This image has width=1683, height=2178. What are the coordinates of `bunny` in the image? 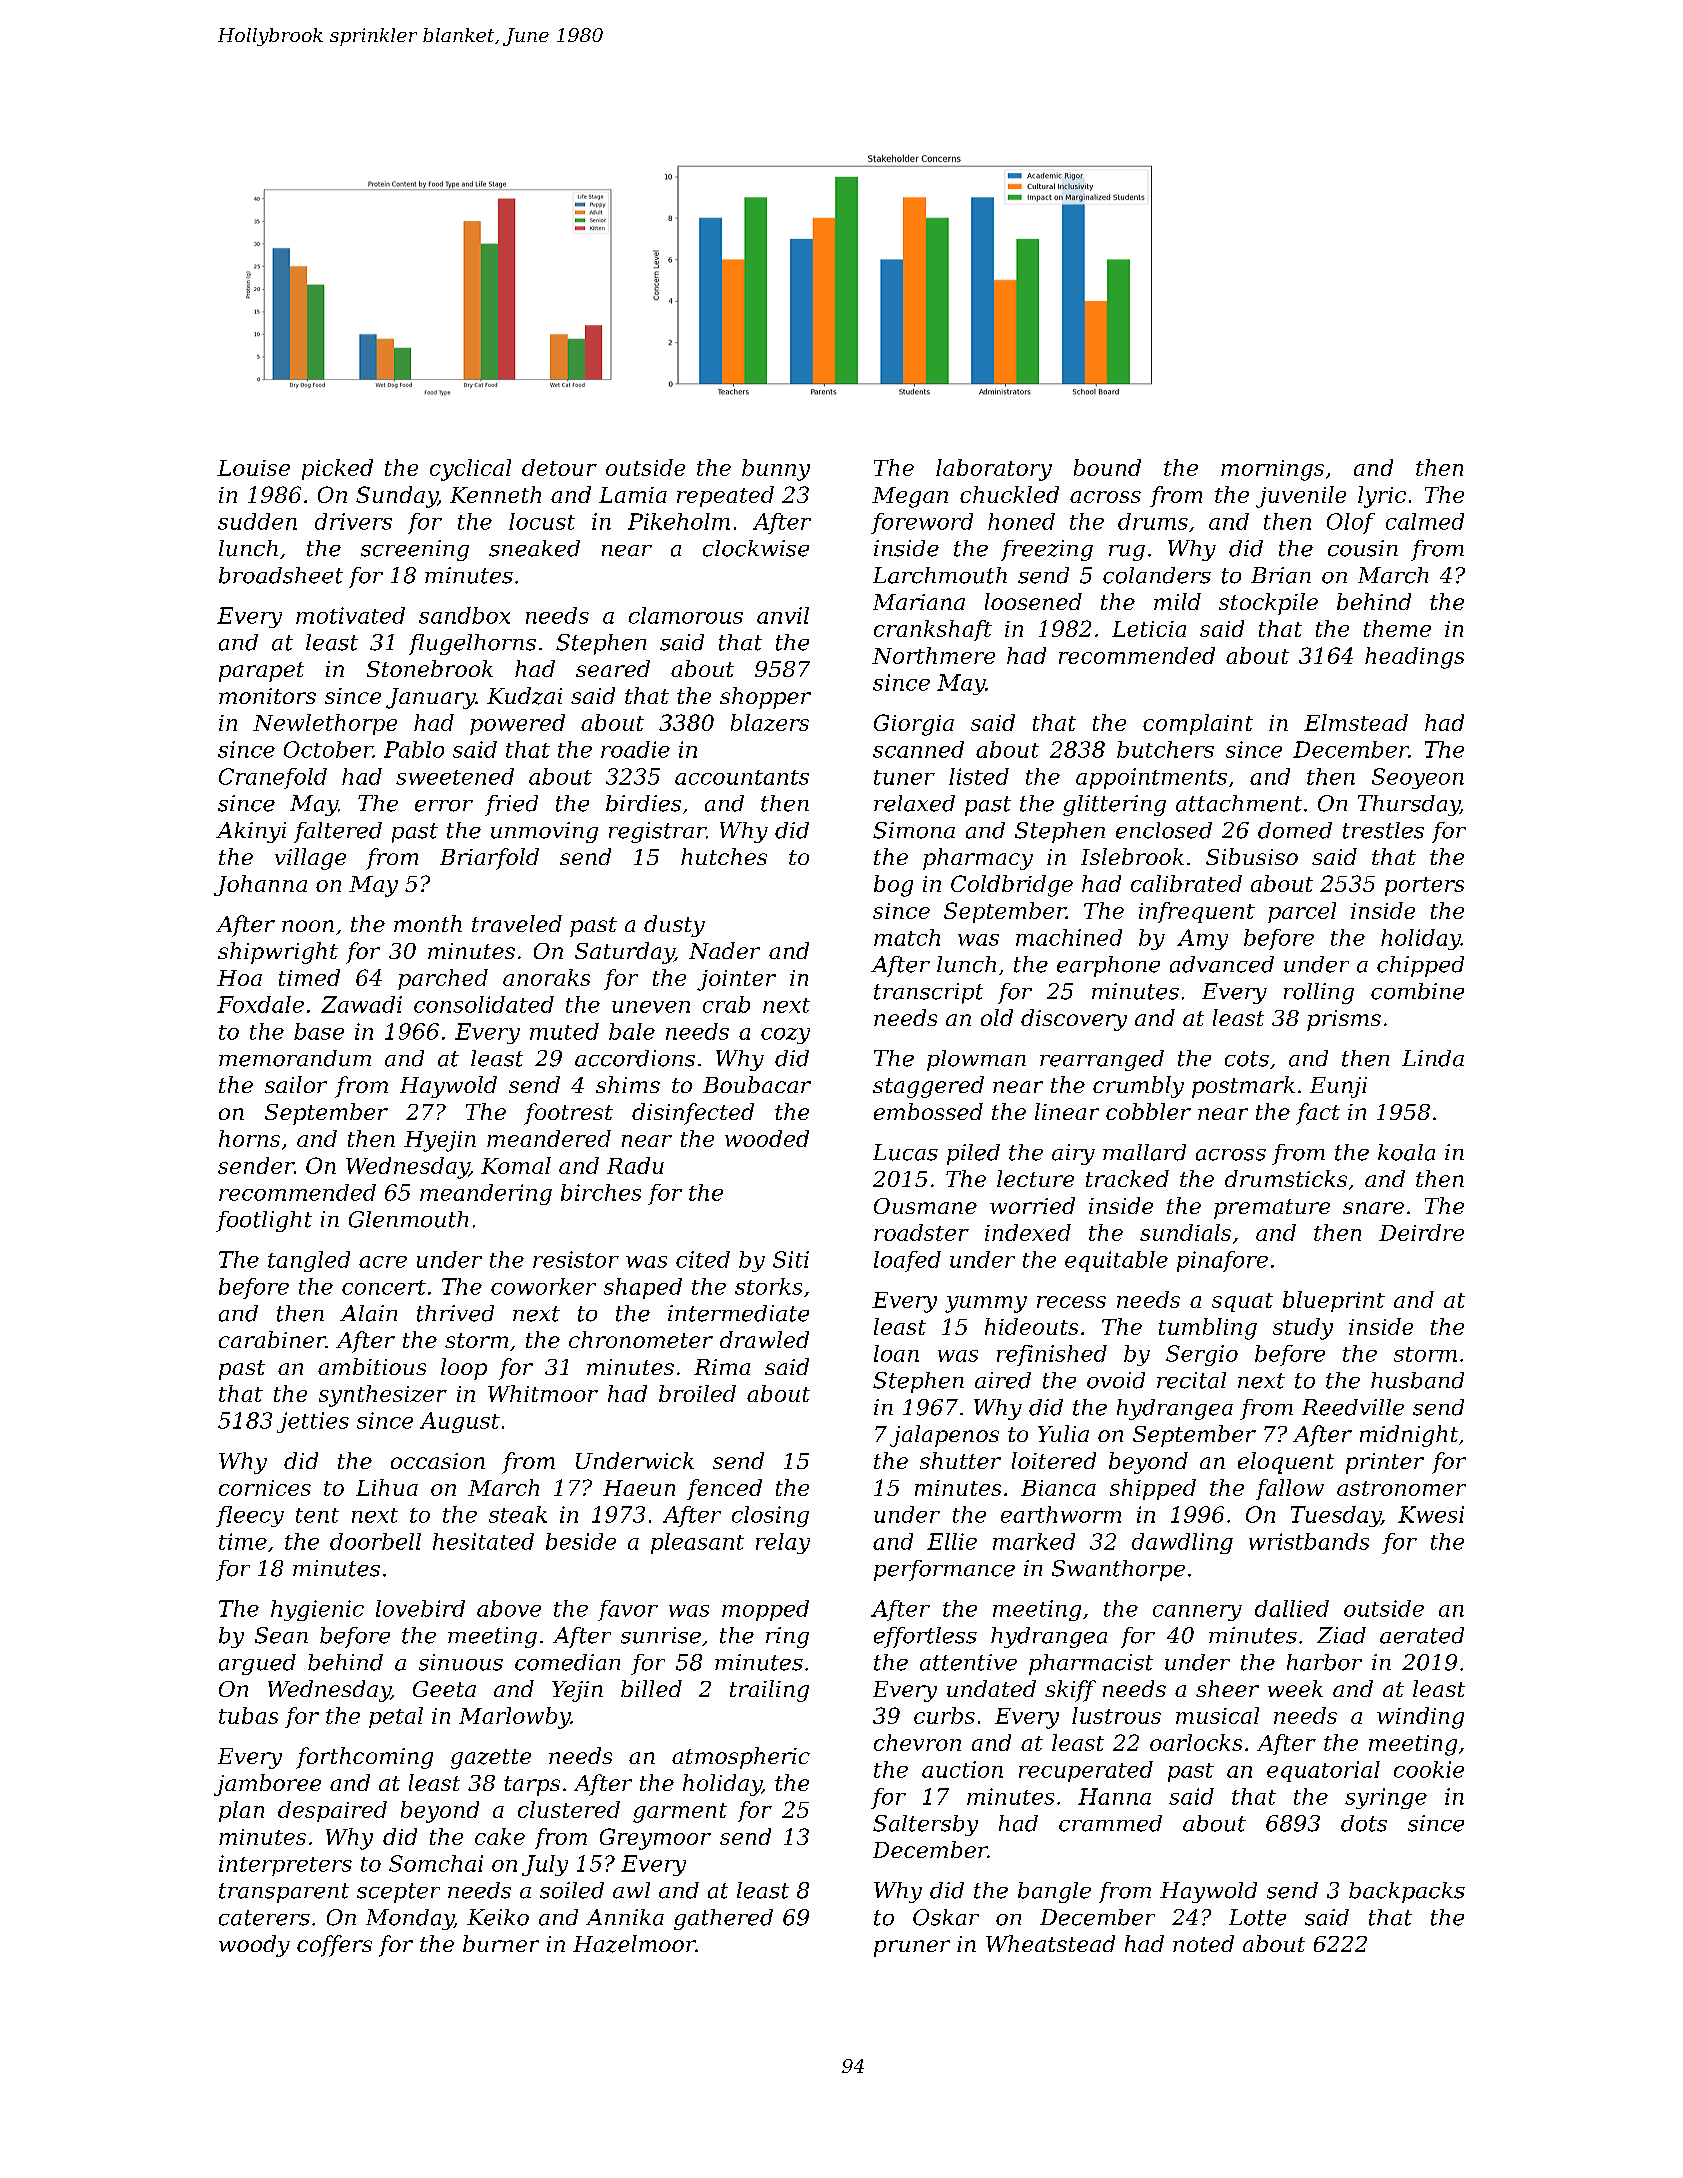 It's located at (776, 470).
